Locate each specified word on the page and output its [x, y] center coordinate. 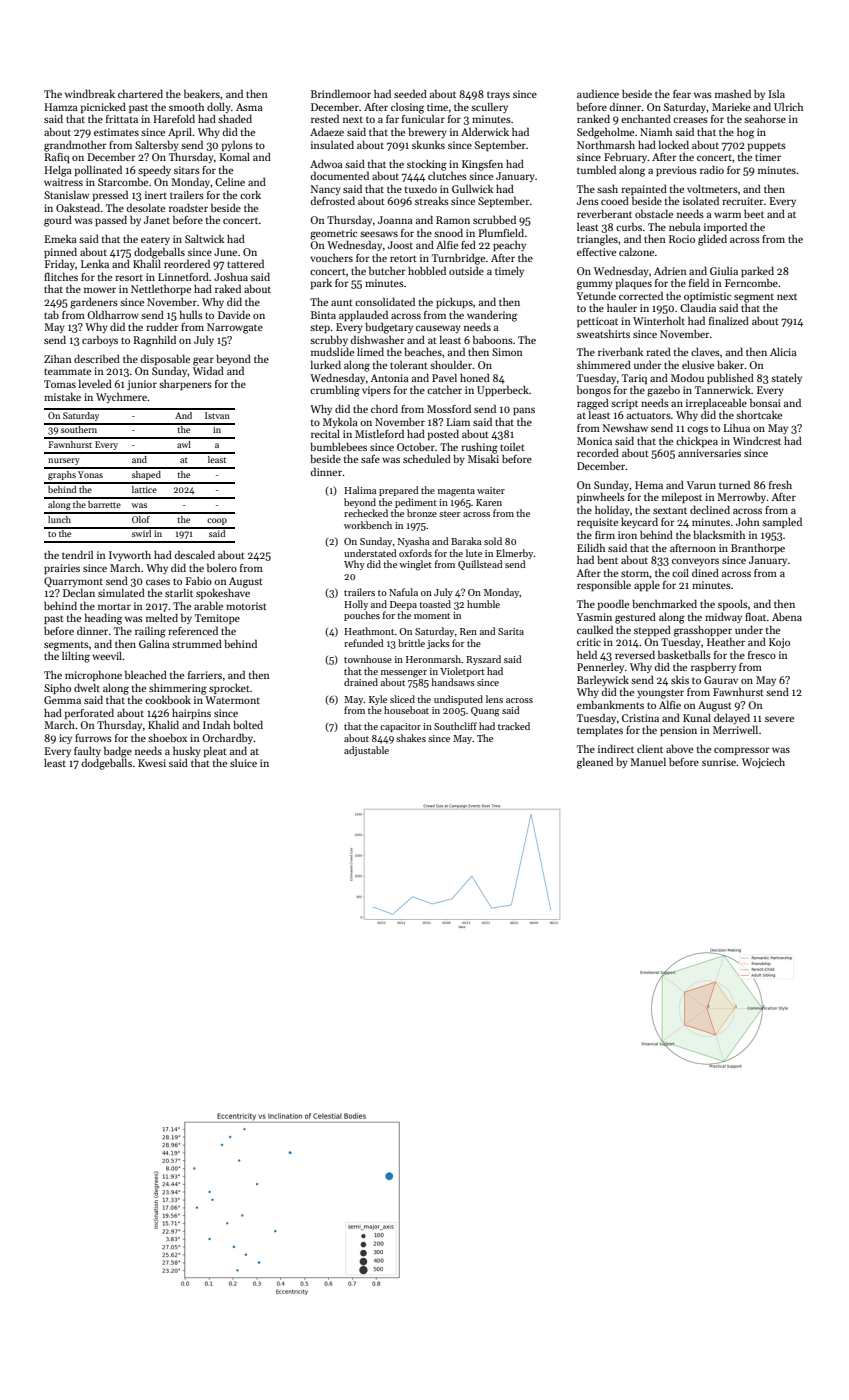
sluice [243, 762]
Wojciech [763, 763]
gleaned [595, 763]
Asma [249, 107]
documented [339, 175]
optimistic [707, 297]
